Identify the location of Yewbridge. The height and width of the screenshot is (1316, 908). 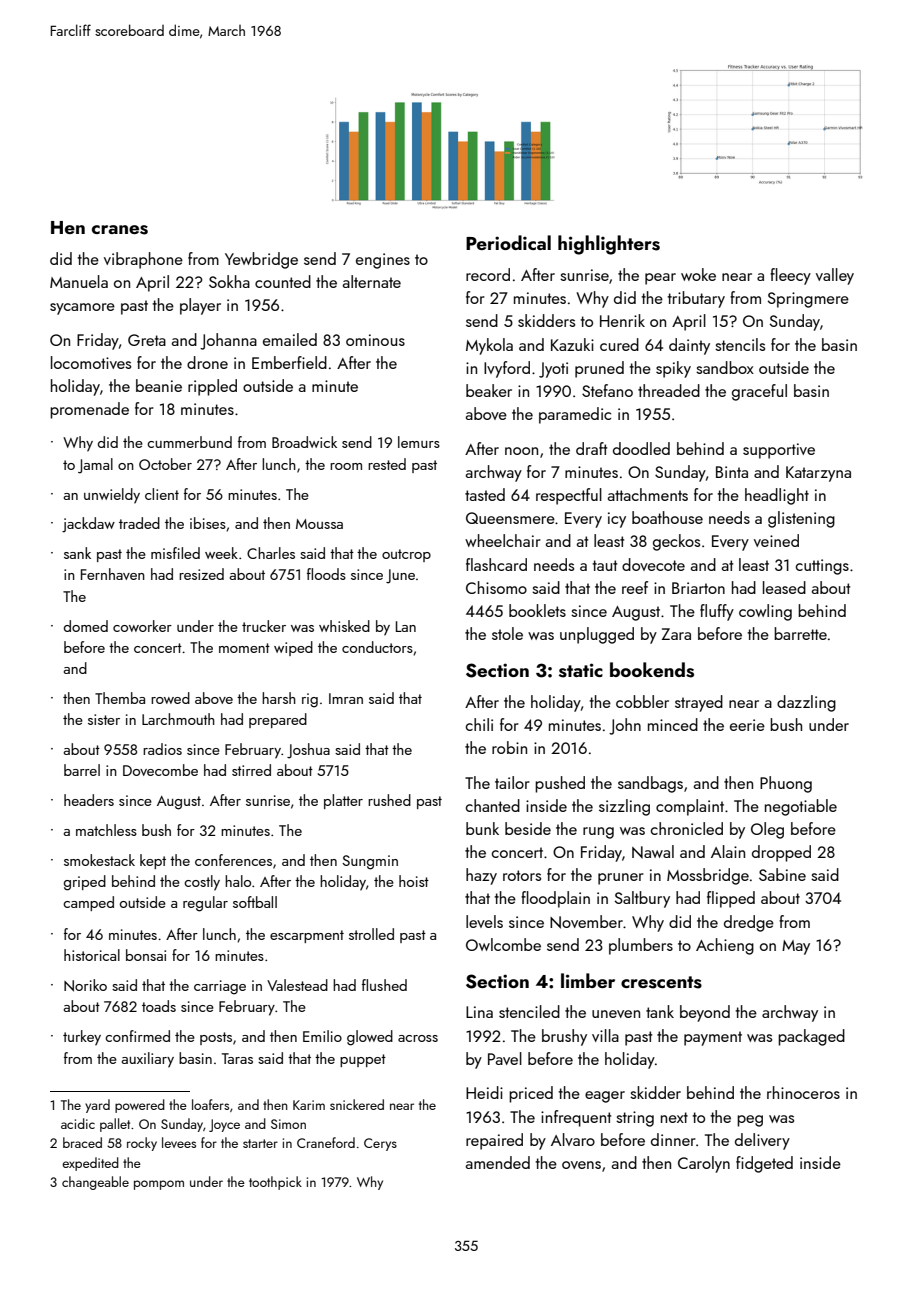
(261, 260).
